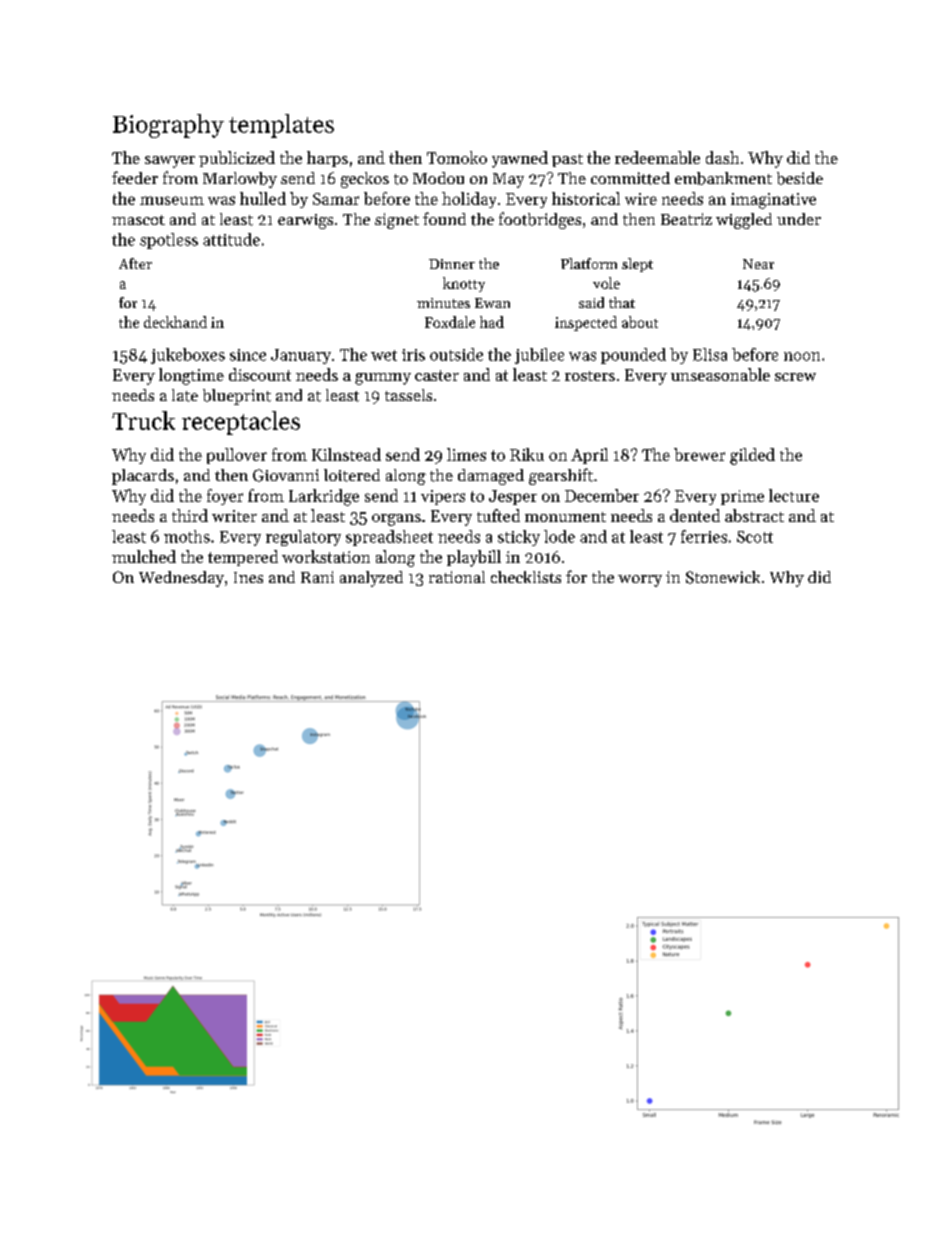 The image size is (952, 1233). Describe the element at coordinates (720, 374) in the screenshot. I see `unseasonable` at that location.
